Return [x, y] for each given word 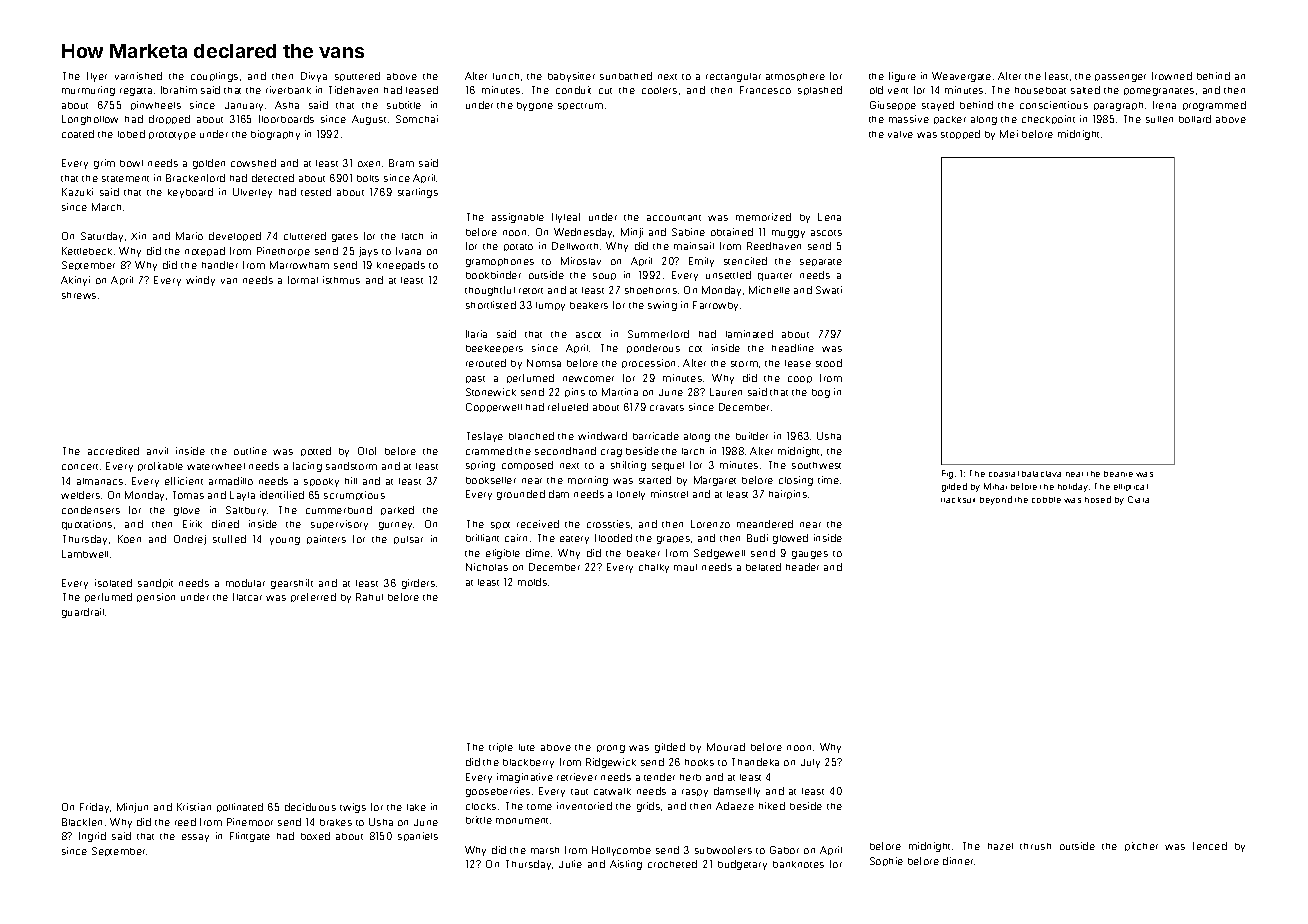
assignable [518, 218]
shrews [79, 295]
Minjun [132, 808]
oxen [369, 164]
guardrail [83, 613]
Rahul [369, 597]
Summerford [658, 334]
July [810, 763]
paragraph [1118, 106]
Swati [829, 290]
